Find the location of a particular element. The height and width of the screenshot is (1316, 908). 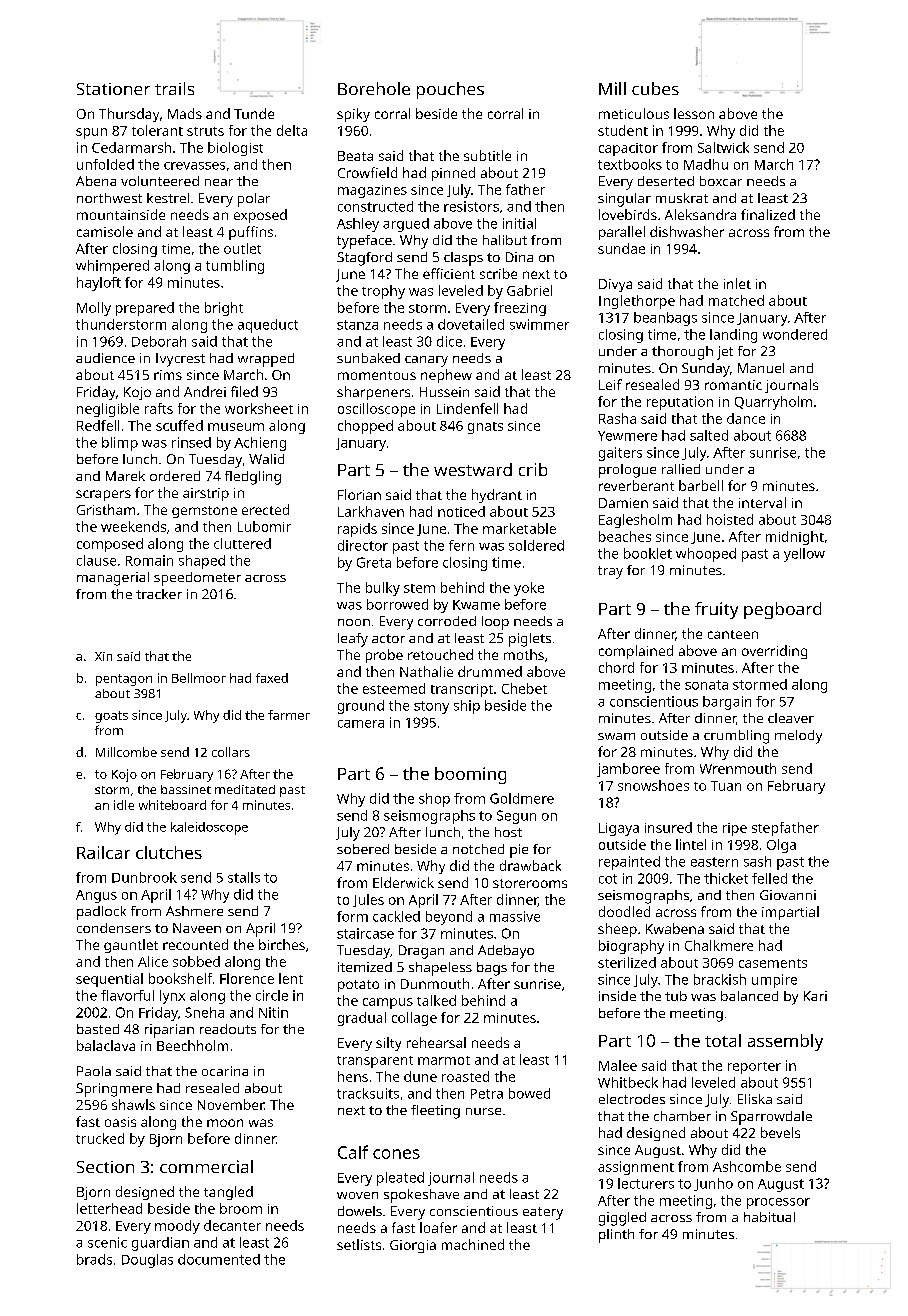

pie is located at coordinates (519, 851).
